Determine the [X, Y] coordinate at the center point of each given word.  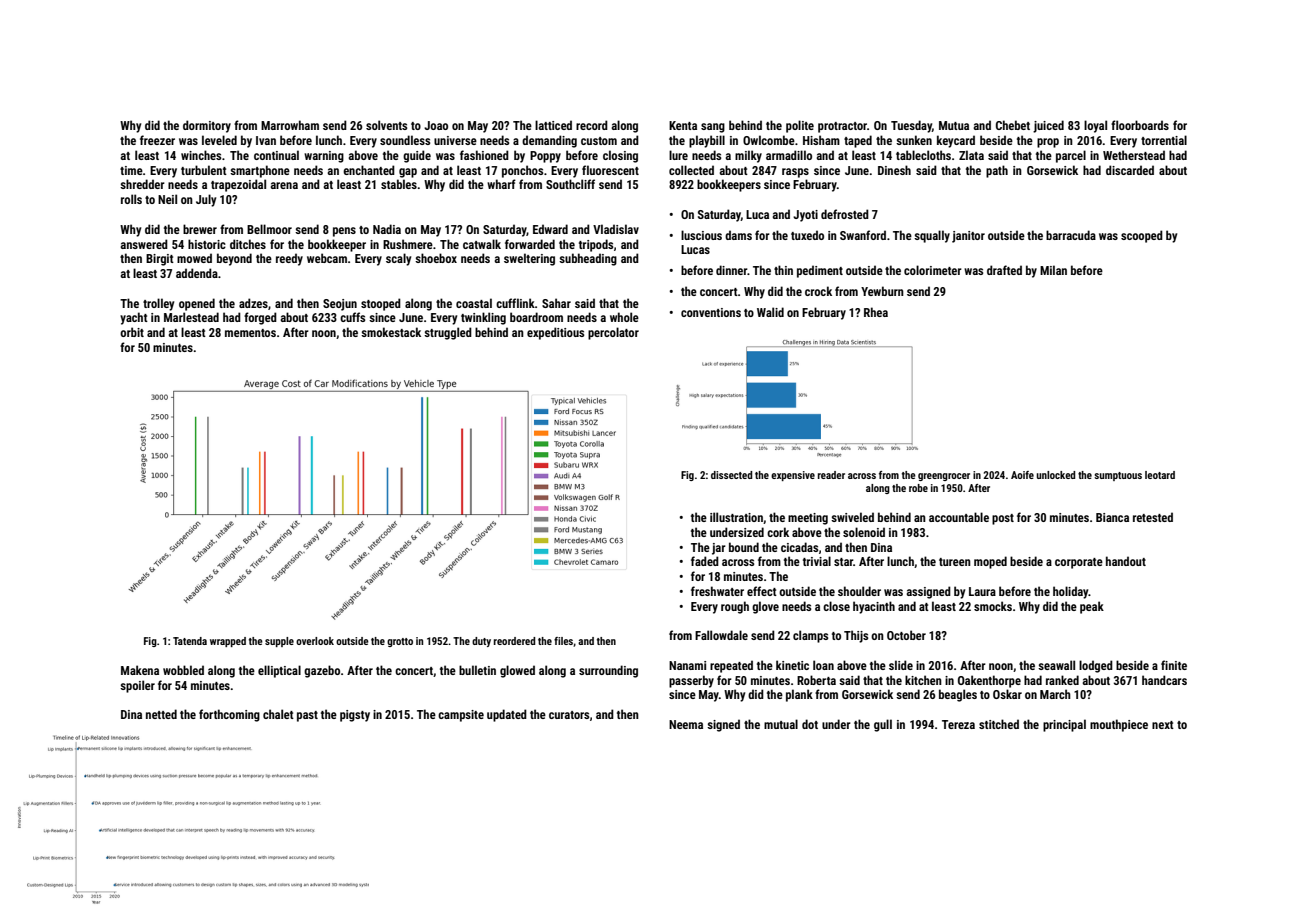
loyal [1095, 126]
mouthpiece [1119, 725]
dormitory [207, 126]
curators [569, 715]
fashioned [484, 155]
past [307, 716]
